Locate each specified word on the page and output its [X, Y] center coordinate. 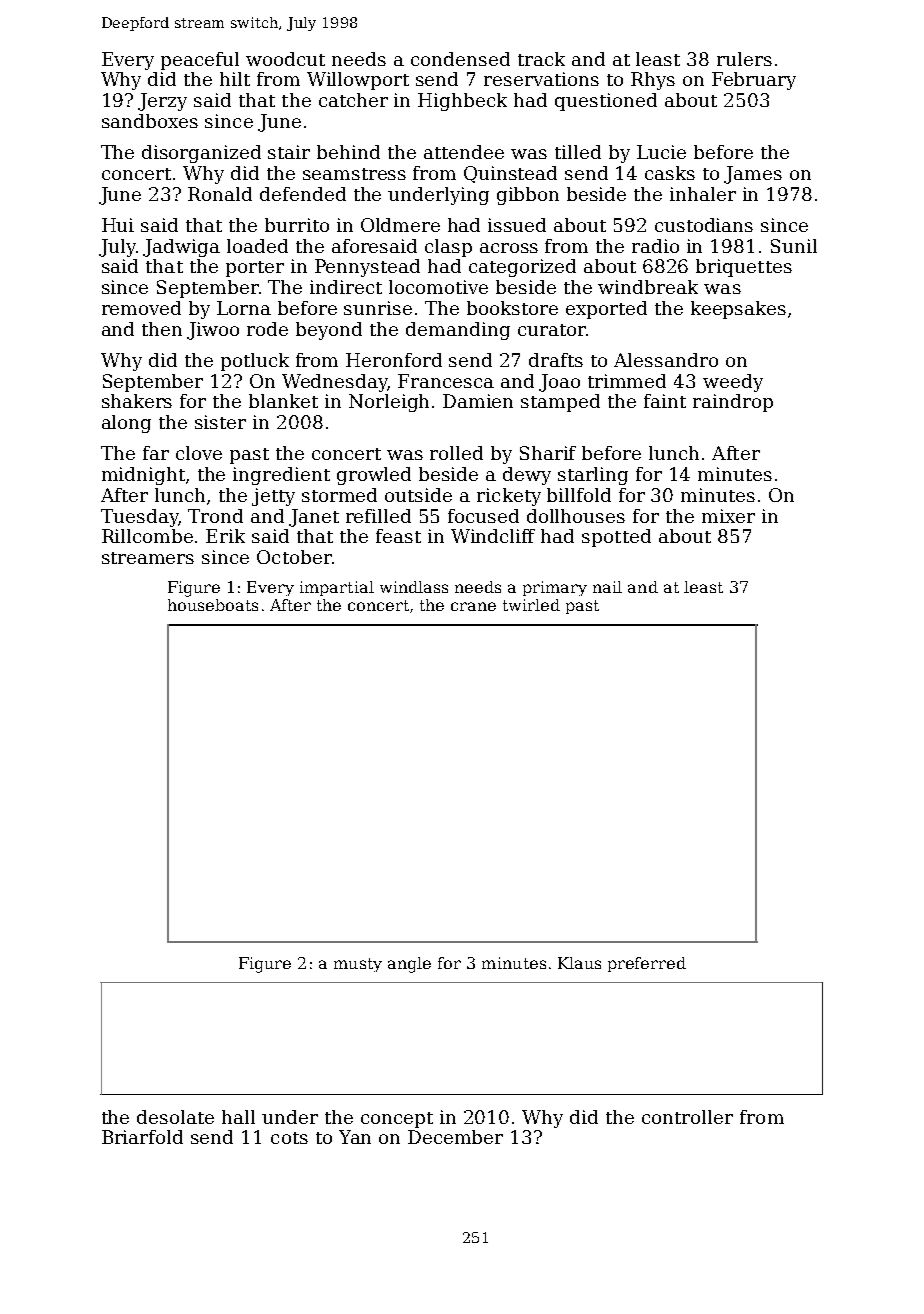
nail [607, 587]
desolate [175, 1117]
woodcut [285, 59]
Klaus [579, 963]
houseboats [213, 605]
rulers [744, 59]
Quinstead [510, 174]
